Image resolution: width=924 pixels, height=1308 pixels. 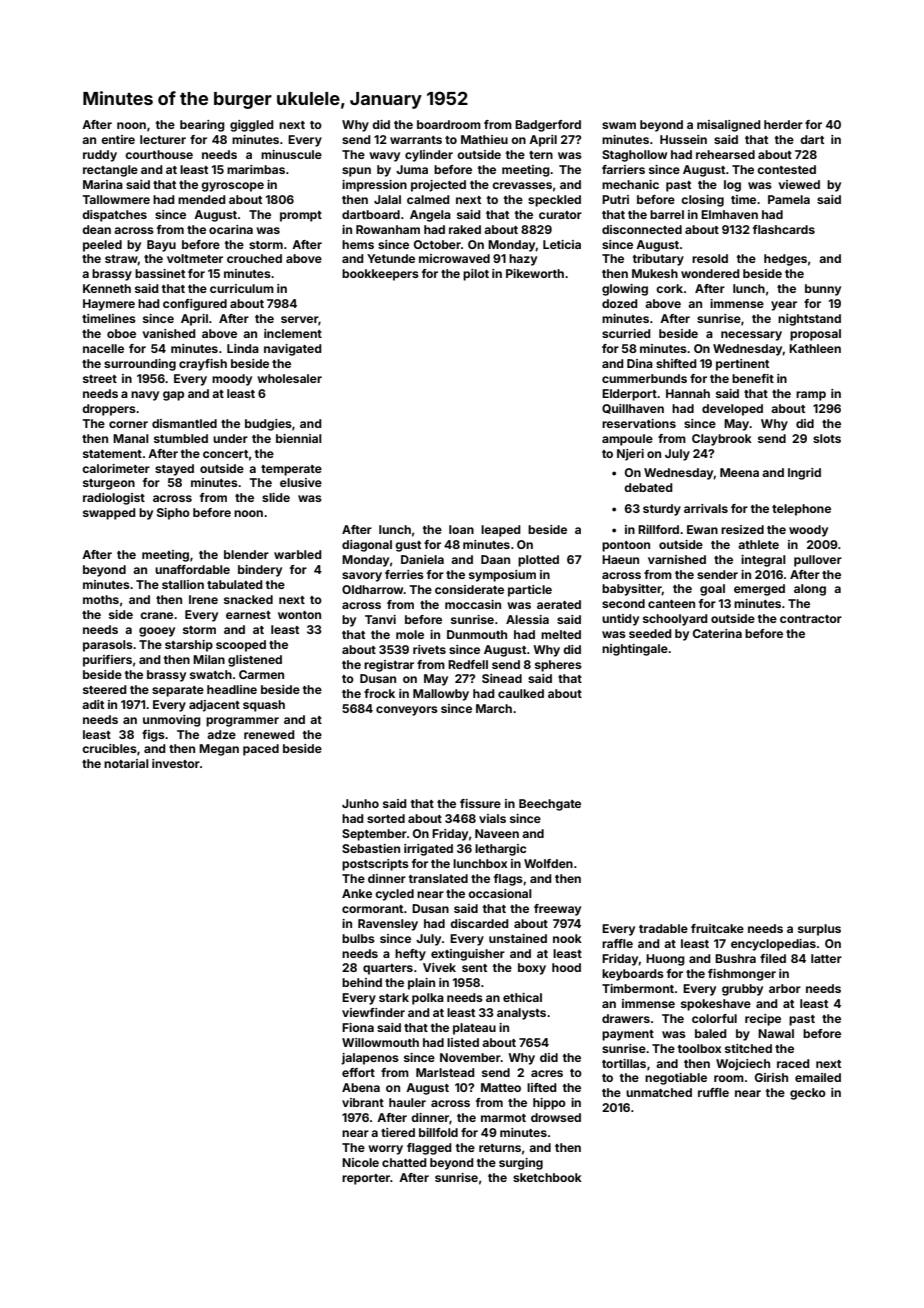 What do you see at coordinates (202, 126) in the screenshot?
I see `bearing` at bounding box center [202, 126].
